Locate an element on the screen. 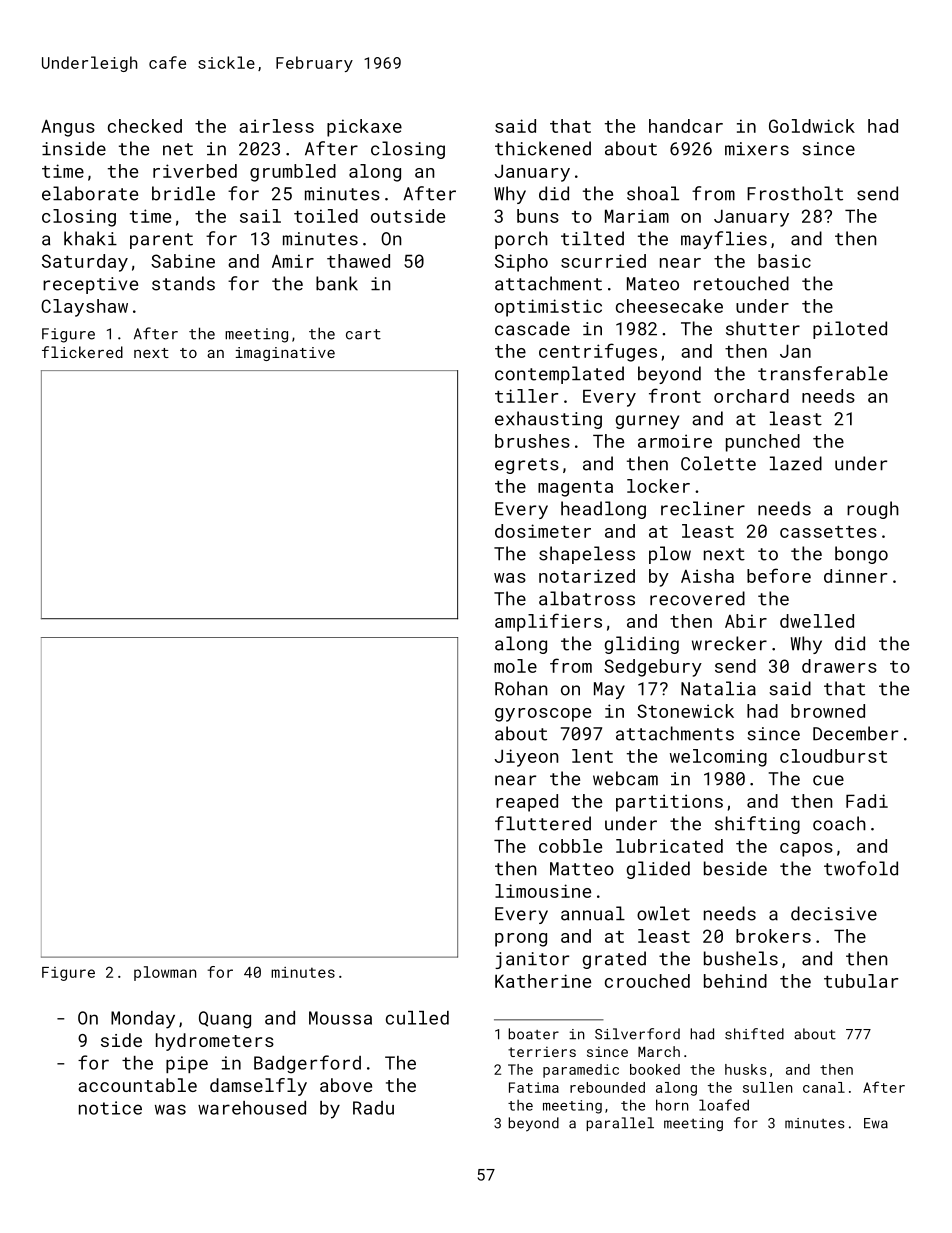 This screenshot has width=952, height=1233. Radu is located at coordinates (373, 1108).
